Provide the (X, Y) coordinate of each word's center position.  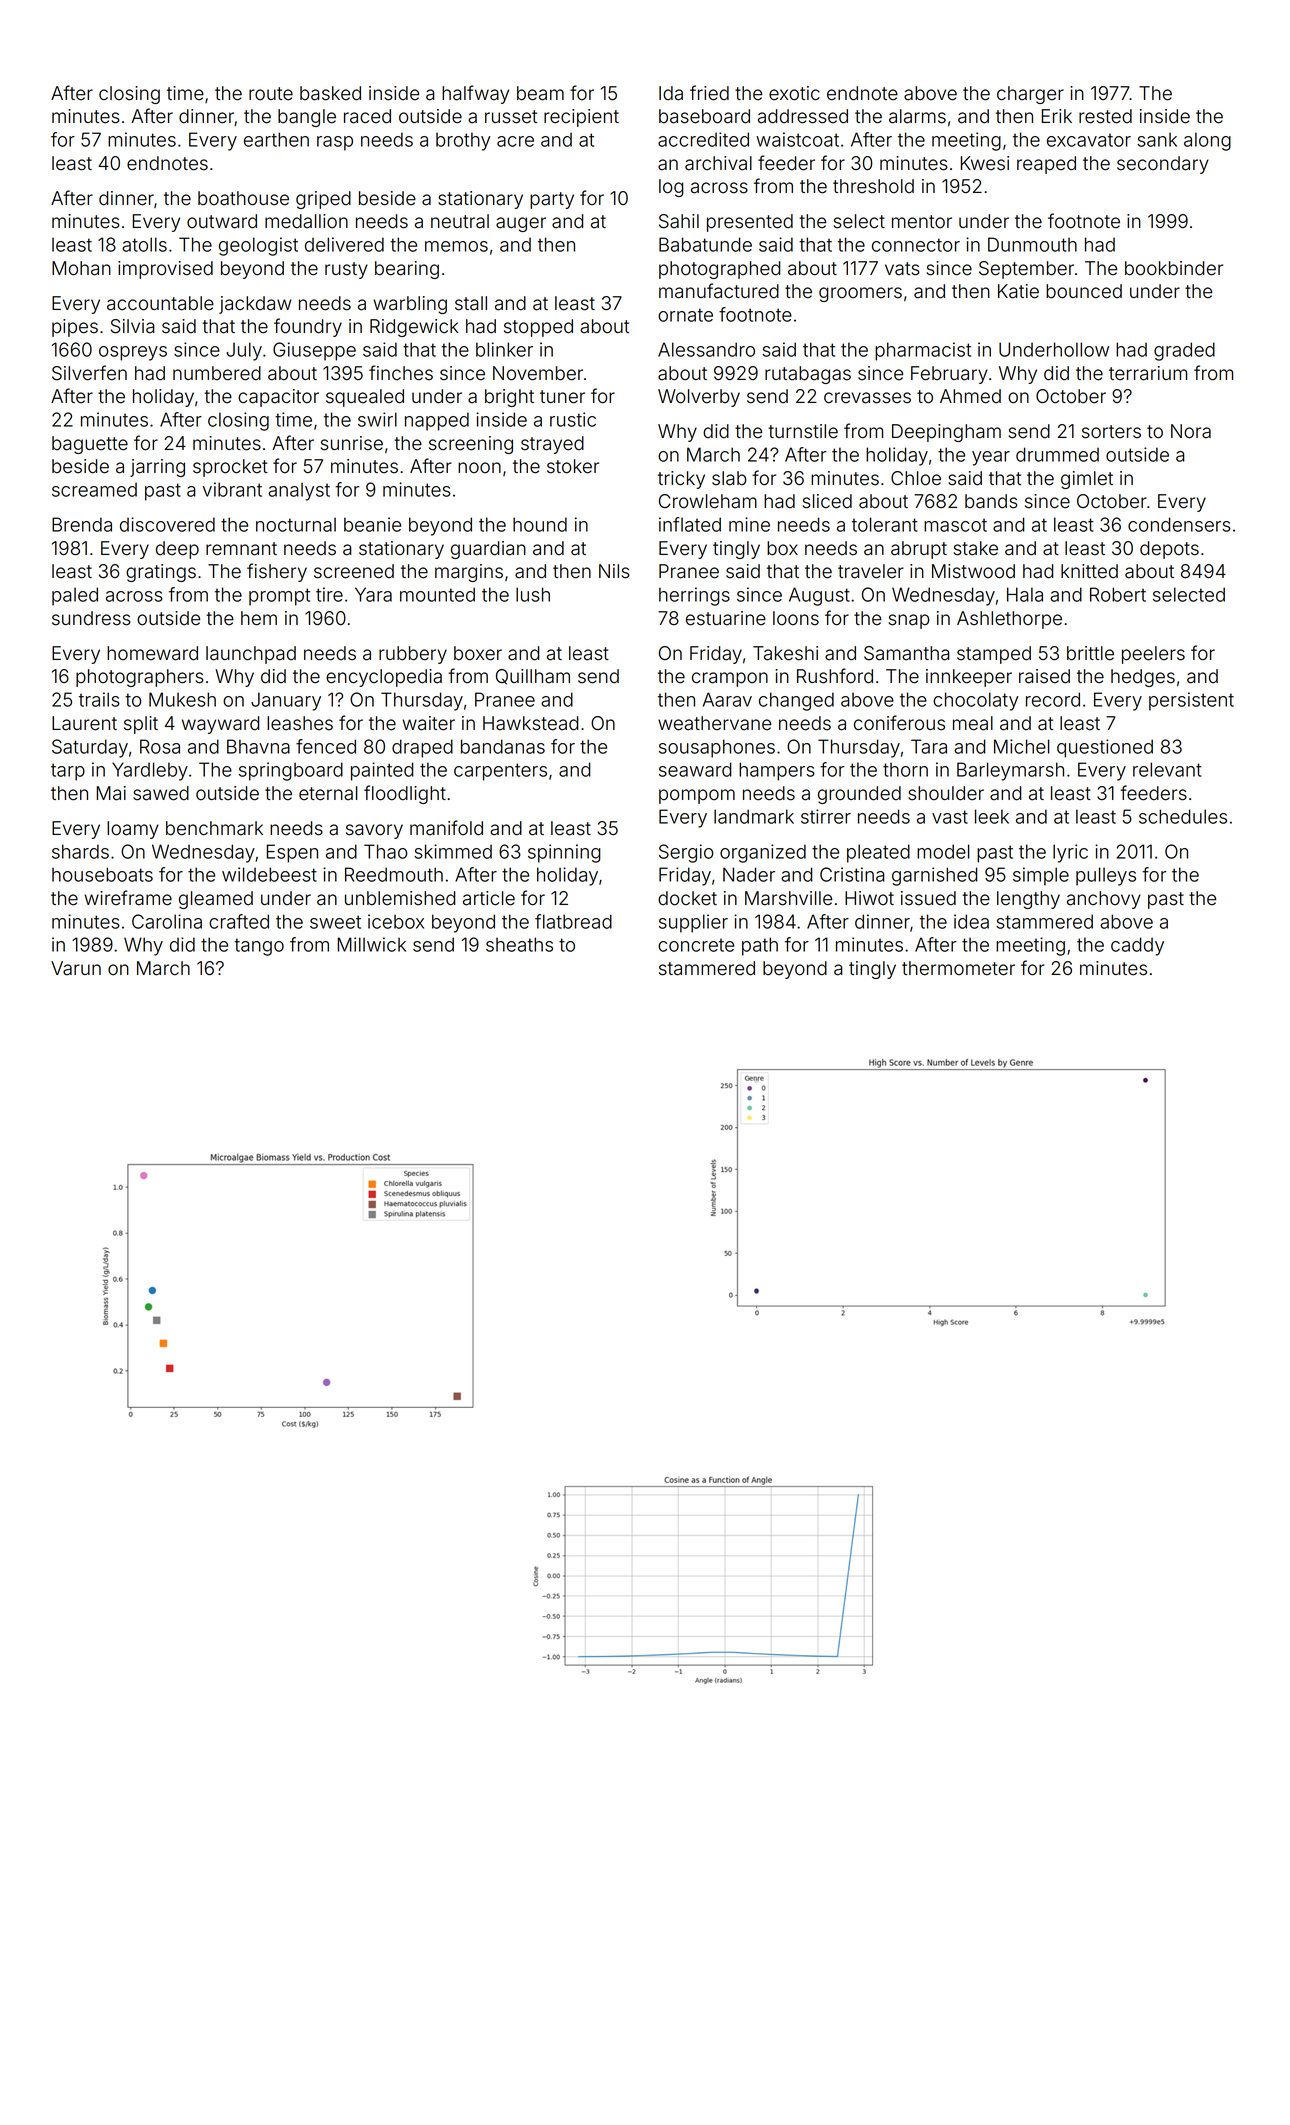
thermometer (958, 968)
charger (1030, 95)
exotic (794, 93)
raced (367, 116)
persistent (1191, 701)
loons (796, 618)
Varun (76, 968)
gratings (161, 573)
